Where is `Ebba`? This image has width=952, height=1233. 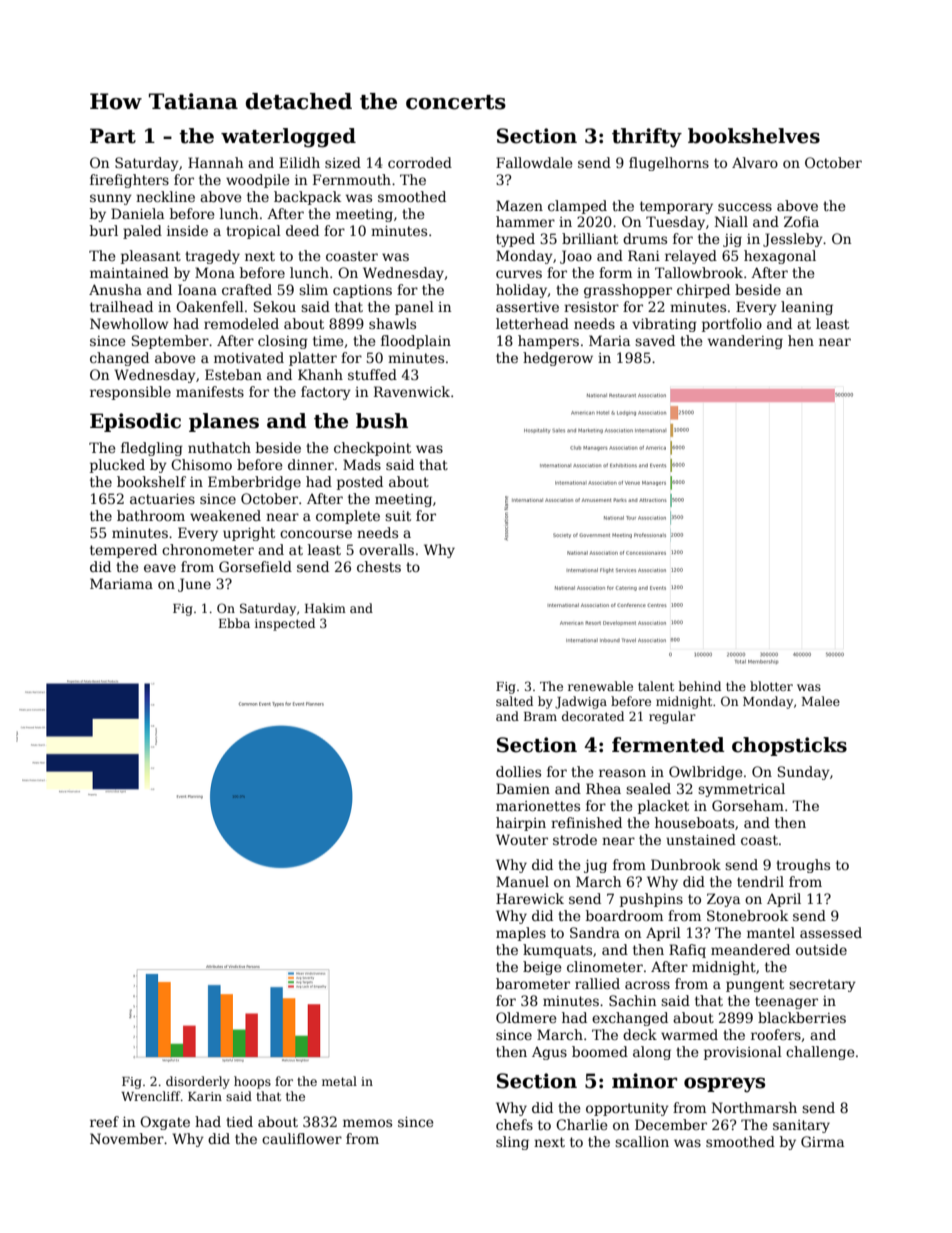 Ebba is located at coordinates (234, 623).
